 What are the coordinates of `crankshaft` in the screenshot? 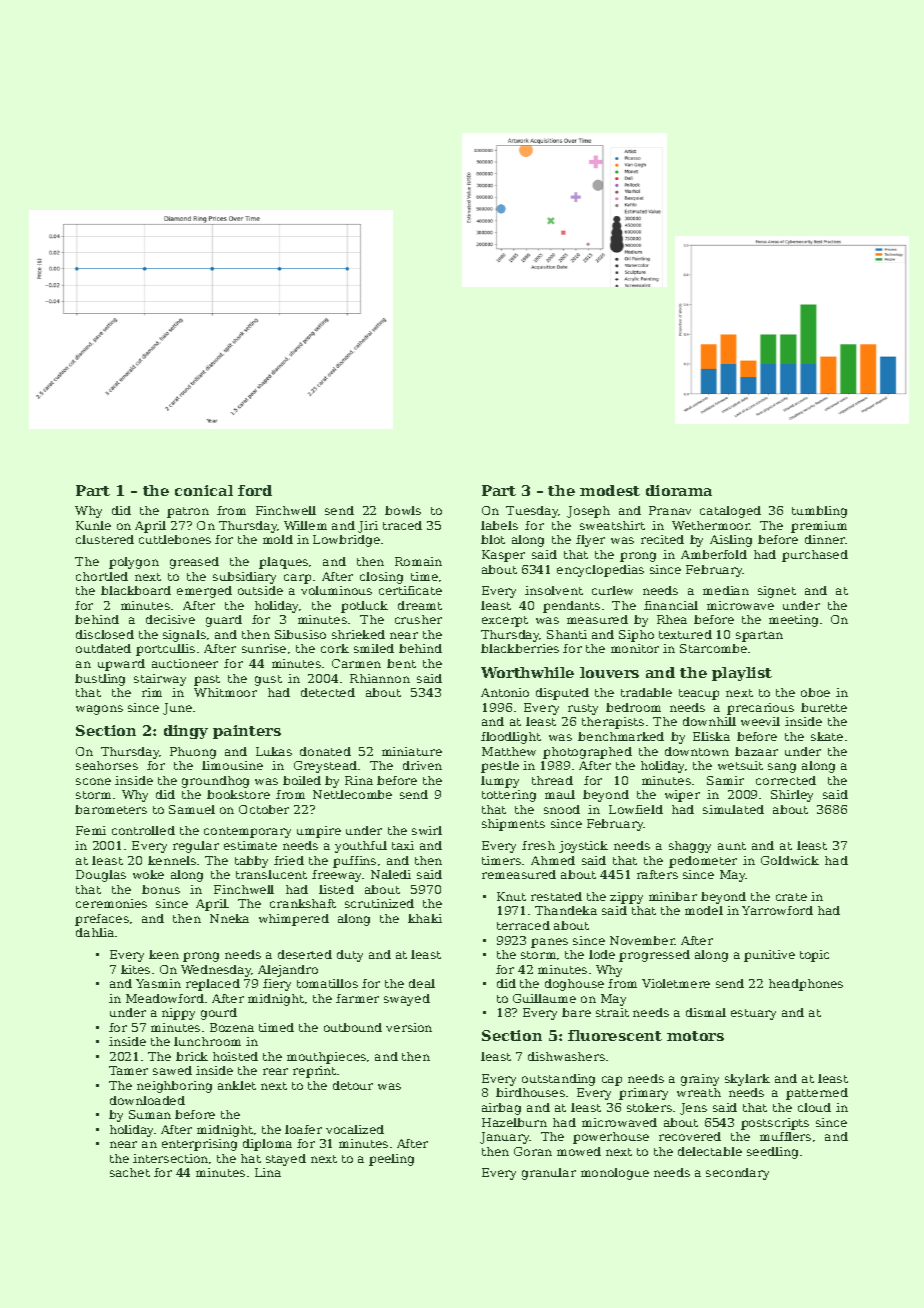 It's located at (303, 903).
